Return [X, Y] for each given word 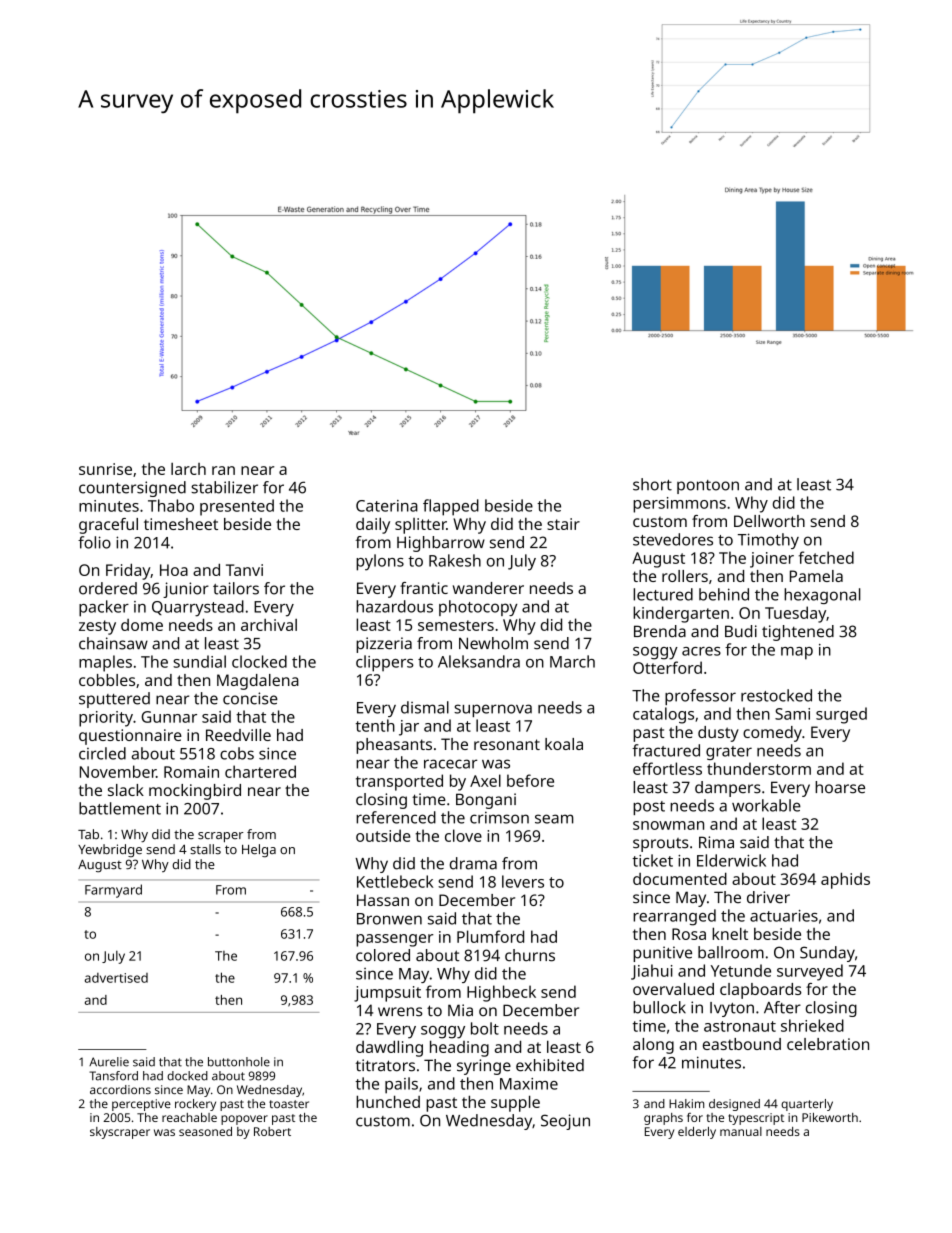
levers [523, 881]
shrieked [812, 1025]
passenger [395, 940]
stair [563, 524]
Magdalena [258, 682]
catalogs [663, 715]
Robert [272, 1131]
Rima [716, 842]
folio [94, 542]
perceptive [141, 1105]
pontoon [708, 487]
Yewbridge [110, 850]
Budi [741, 631]
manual [741, 1131]
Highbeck [501, 993]
